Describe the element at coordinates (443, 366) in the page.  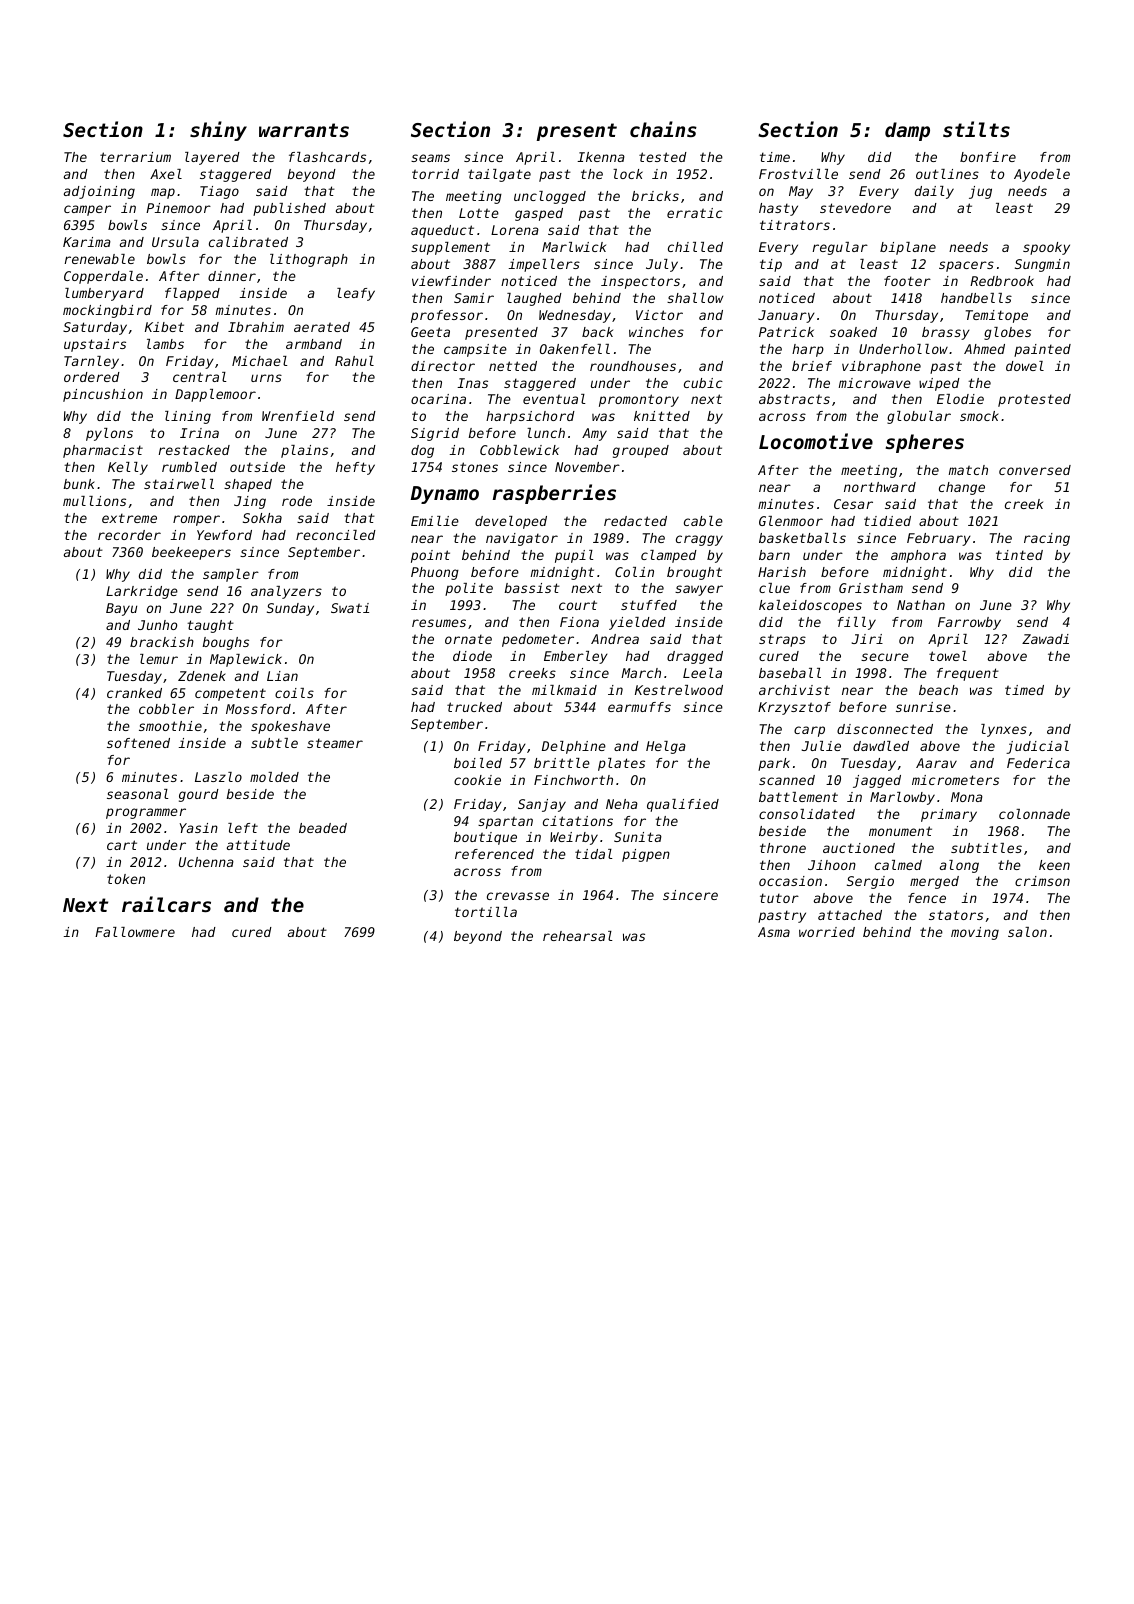
I see `director` at that location.
